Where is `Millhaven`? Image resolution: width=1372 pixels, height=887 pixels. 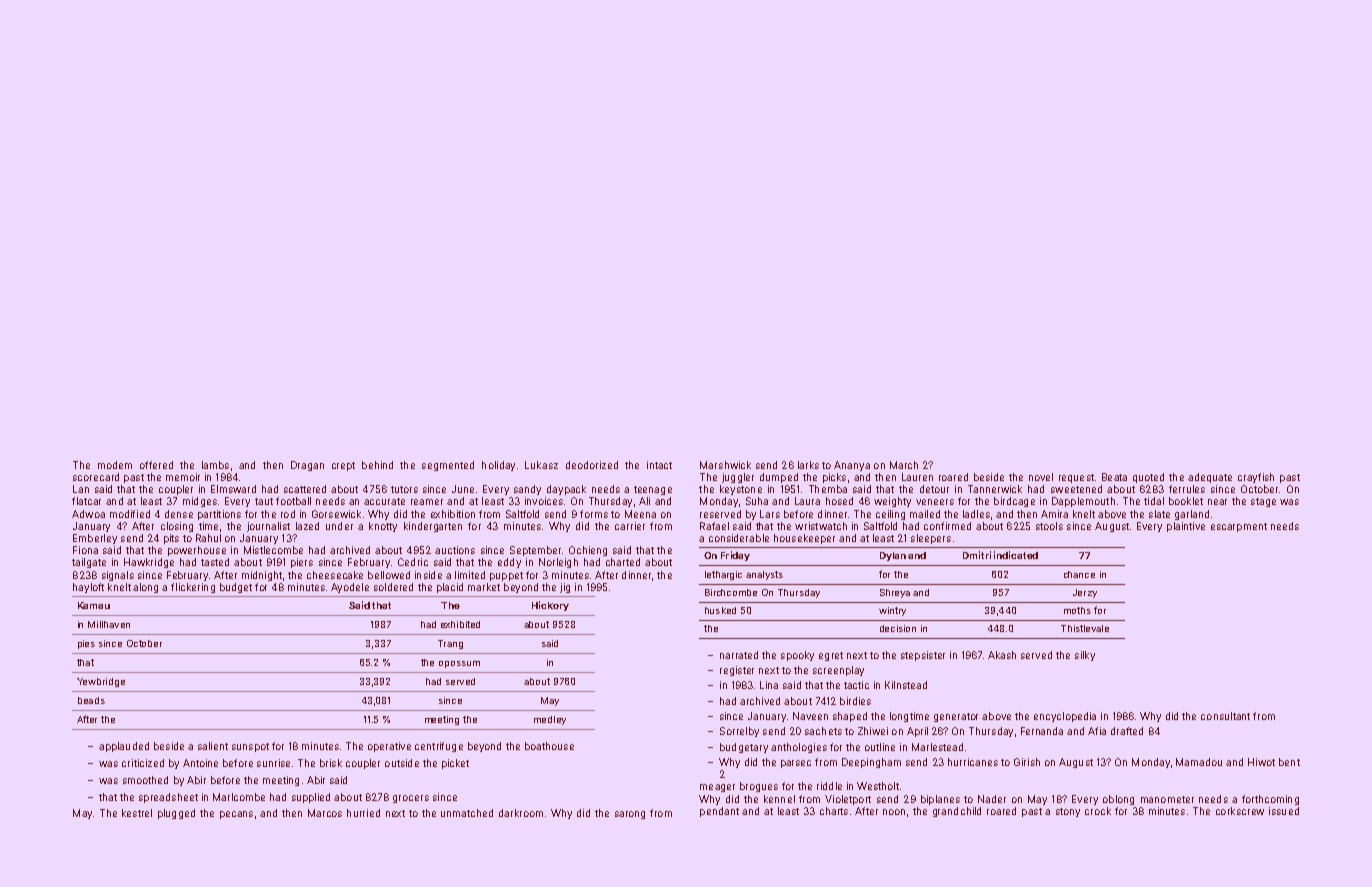
Millhaven is located at coordinates (109, 624).
